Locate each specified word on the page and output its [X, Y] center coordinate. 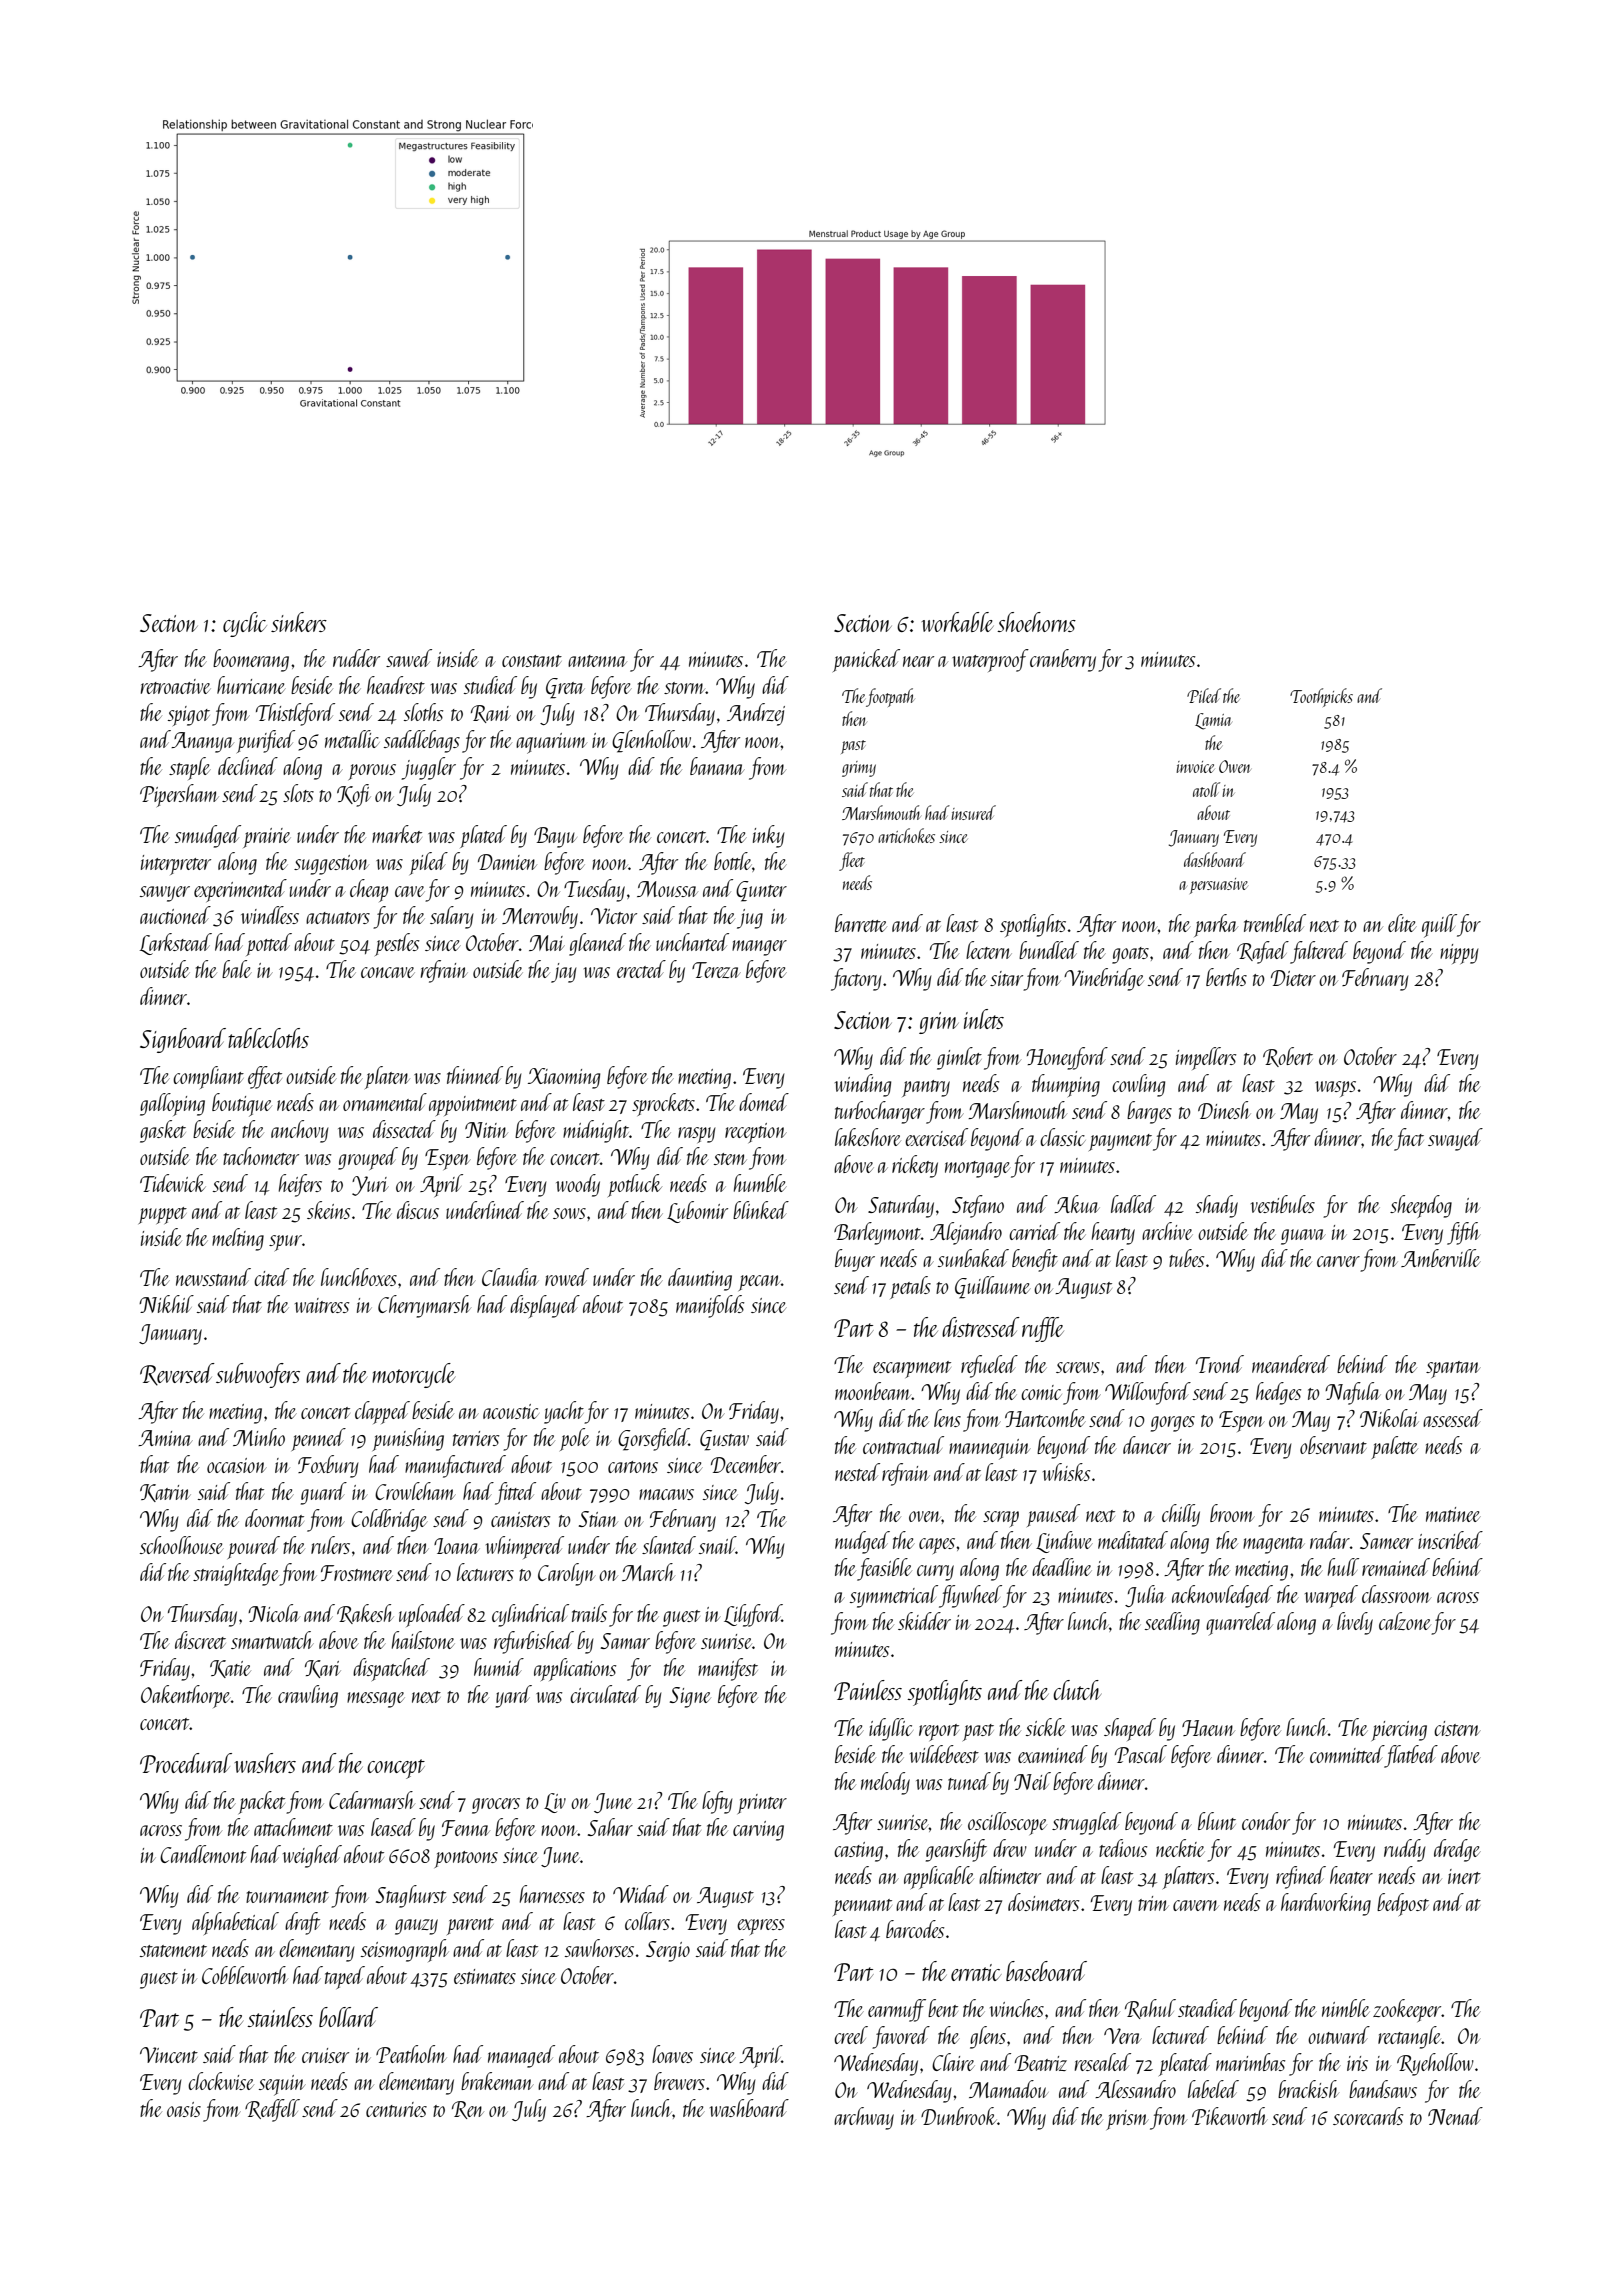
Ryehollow [1435, 2064]
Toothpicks [1321, 697]
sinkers [299, 622]
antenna [597, 661]
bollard [348, 2017]
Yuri [370, 1186]
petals [910, 1287]
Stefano [978, 1206]
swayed [1455, 1139]
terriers [476, 1438]
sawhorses [599, 1948]
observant [1333, 1445]
